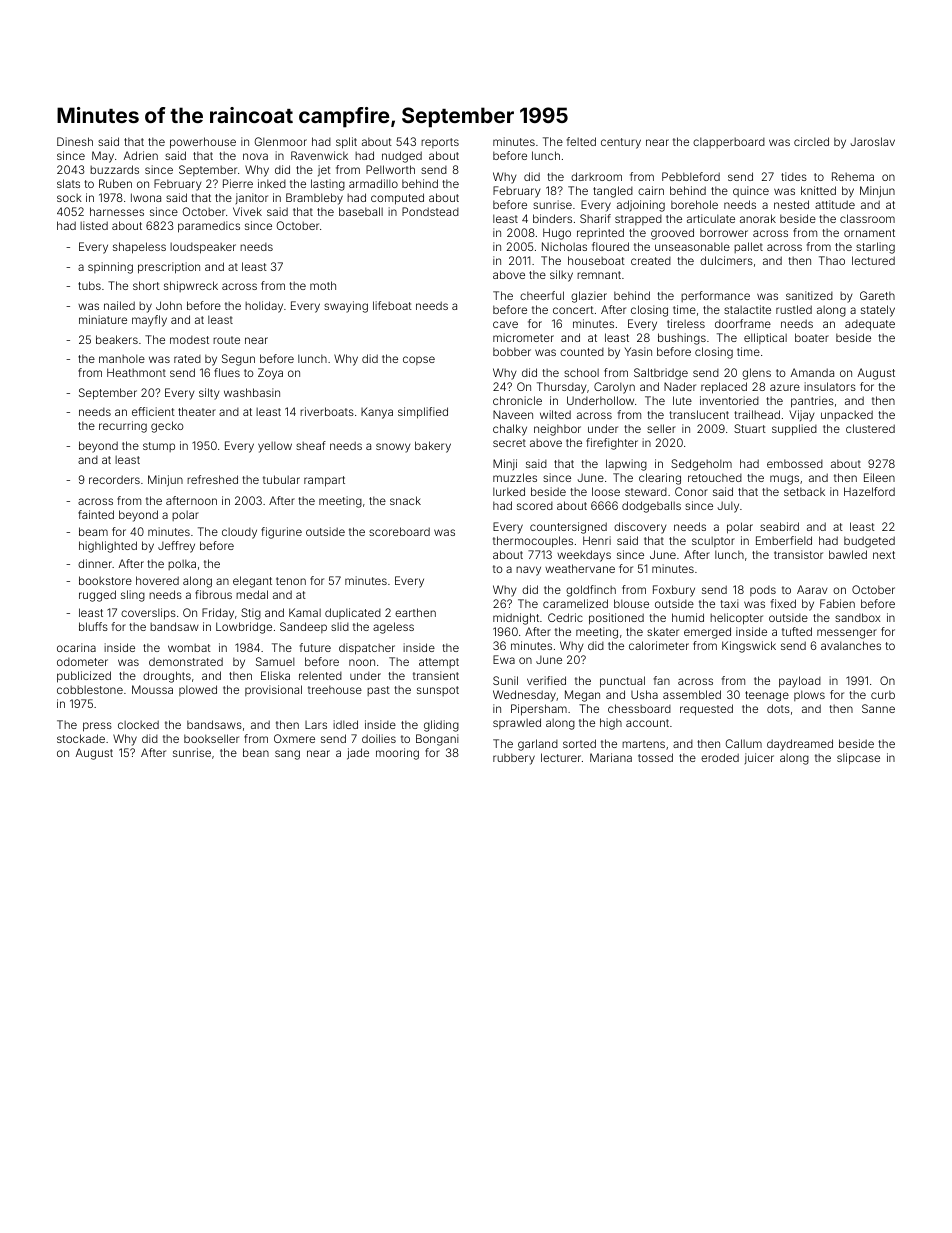  Describe the element at coordinates (75, 141) in the screenshot. I see `Dinesh` at that location.
